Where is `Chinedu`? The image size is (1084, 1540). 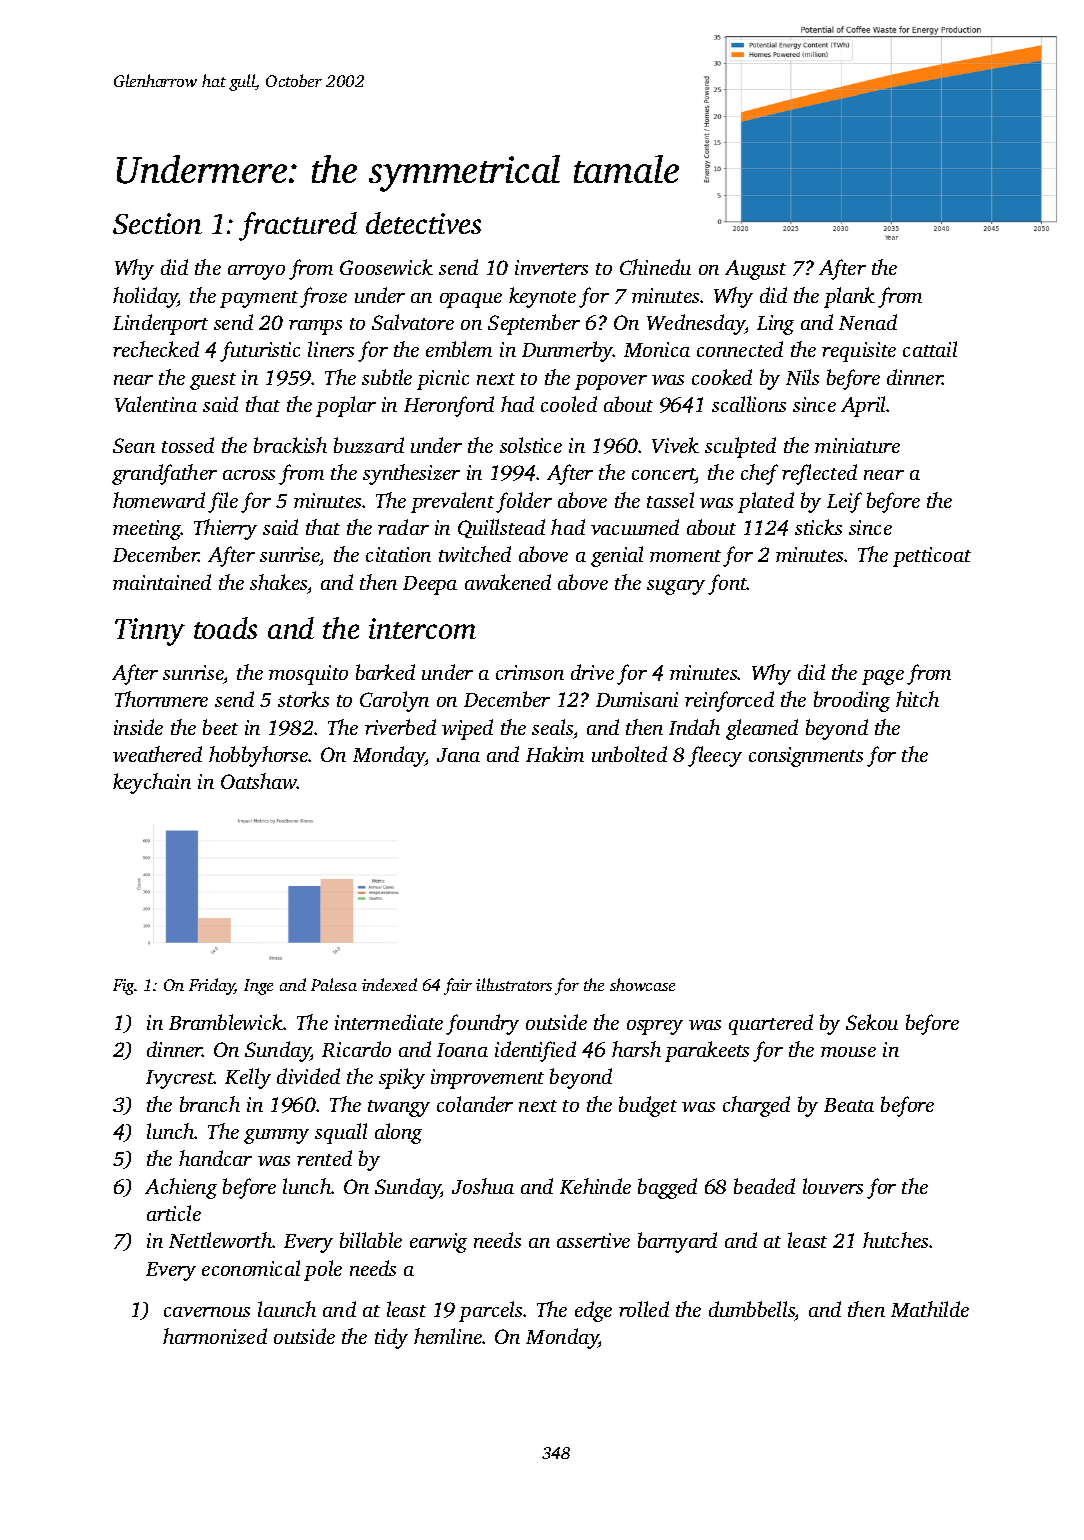 Chinedu is located at coordinates (655, 267).
